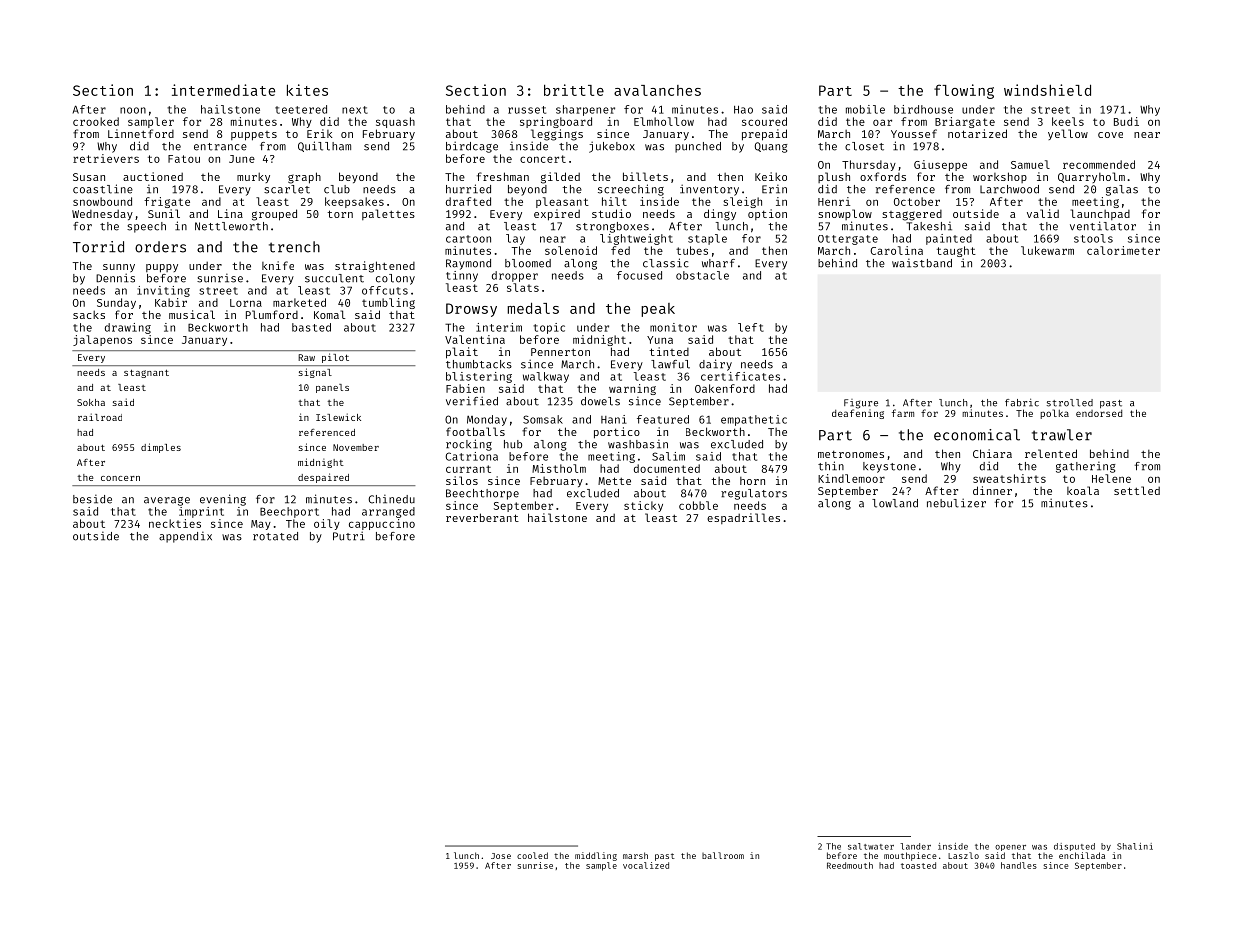 The image size is (1233, 952). Describe the element at coordinates (349, 536) in the screenshot. I see `Putri` at that location.
